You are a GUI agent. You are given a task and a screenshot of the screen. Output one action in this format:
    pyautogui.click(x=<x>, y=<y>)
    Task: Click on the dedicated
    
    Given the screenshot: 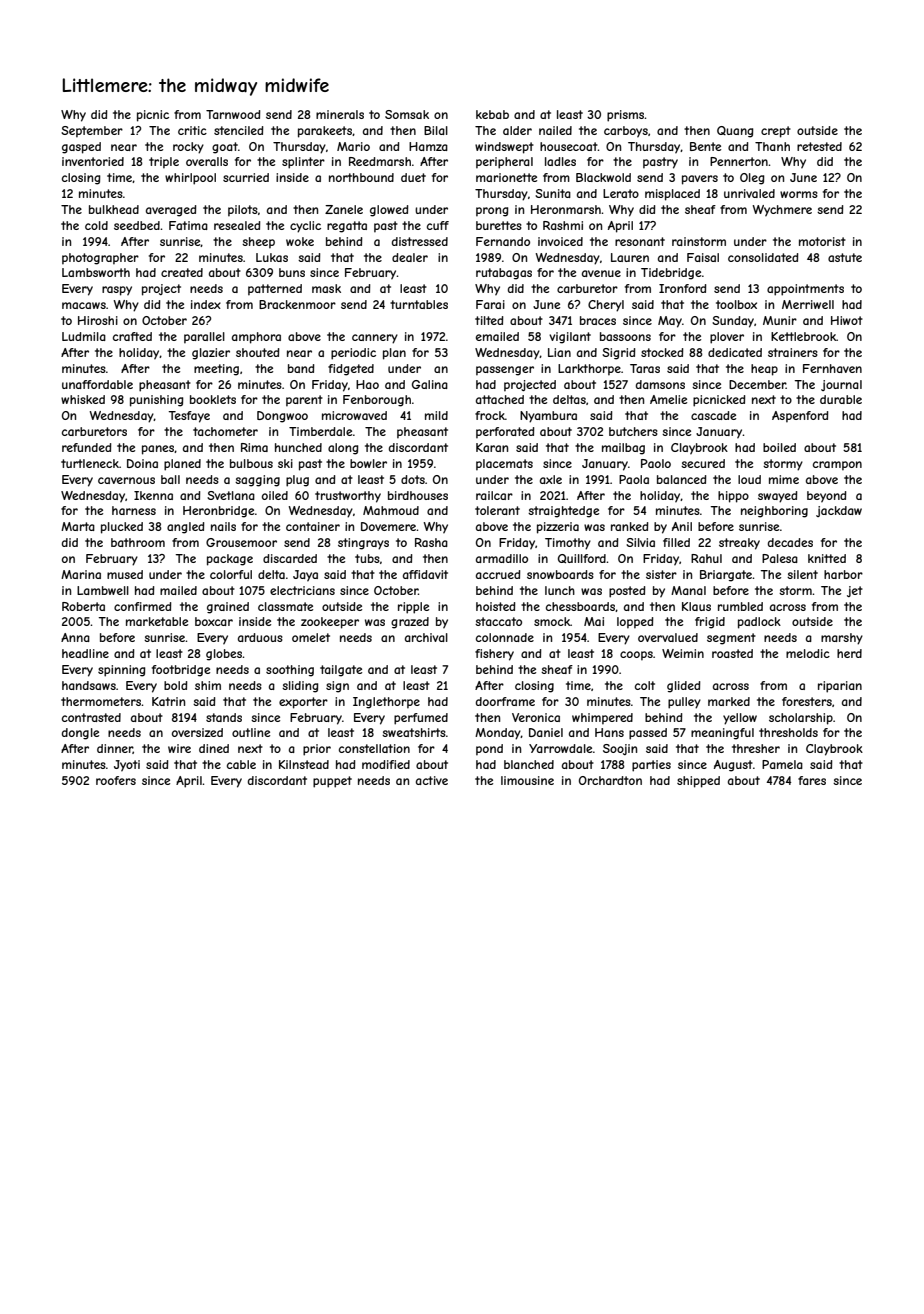 What is the action you would take?
    pyautogui.click(x=735, y=352)
